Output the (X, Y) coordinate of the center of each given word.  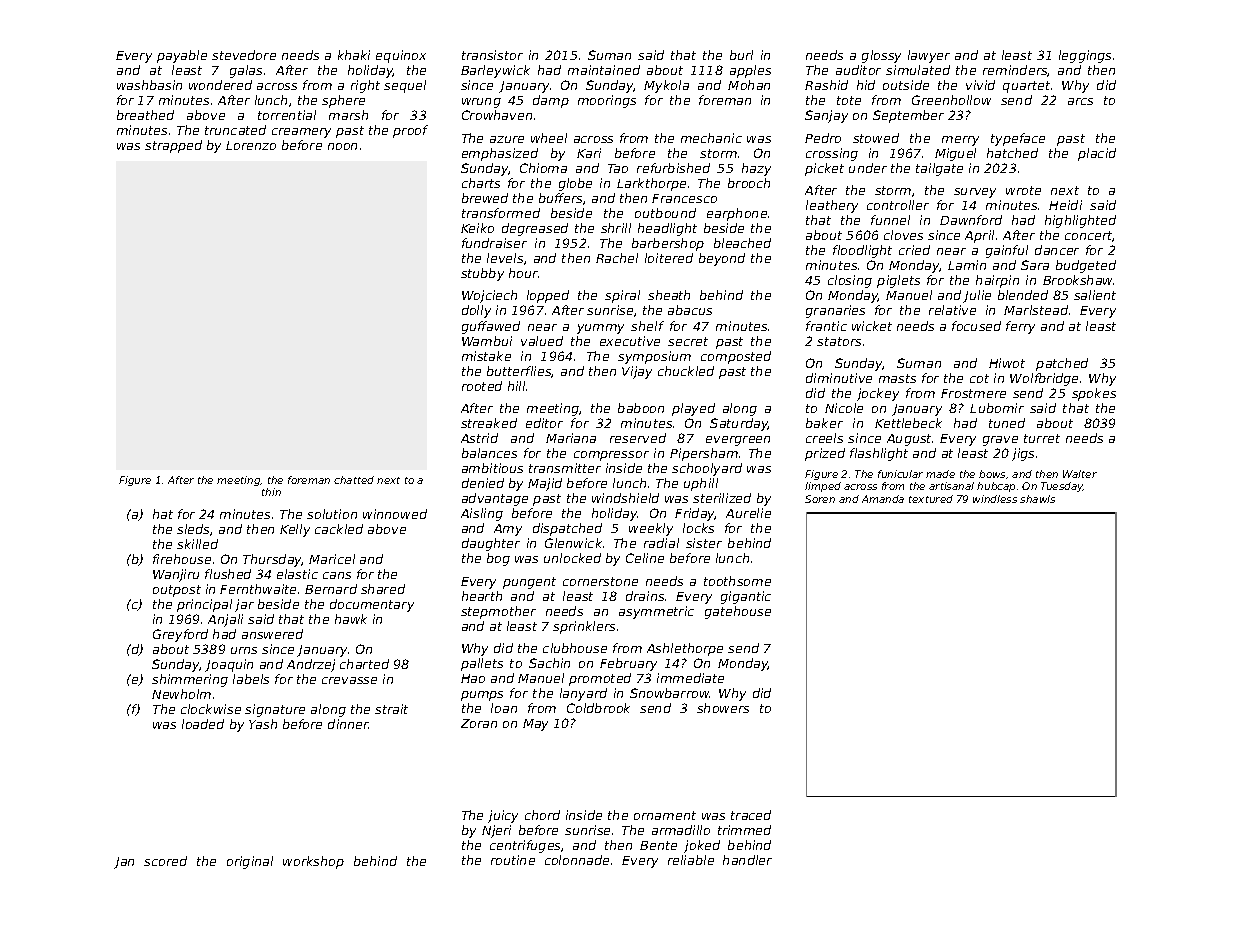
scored (165, 861)
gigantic (746, 597)
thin (271, 492)
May (535, 725)
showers (723, 708)
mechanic (711, 138)
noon (342, 146)
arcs (1080, 101)
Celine (645, 558)
